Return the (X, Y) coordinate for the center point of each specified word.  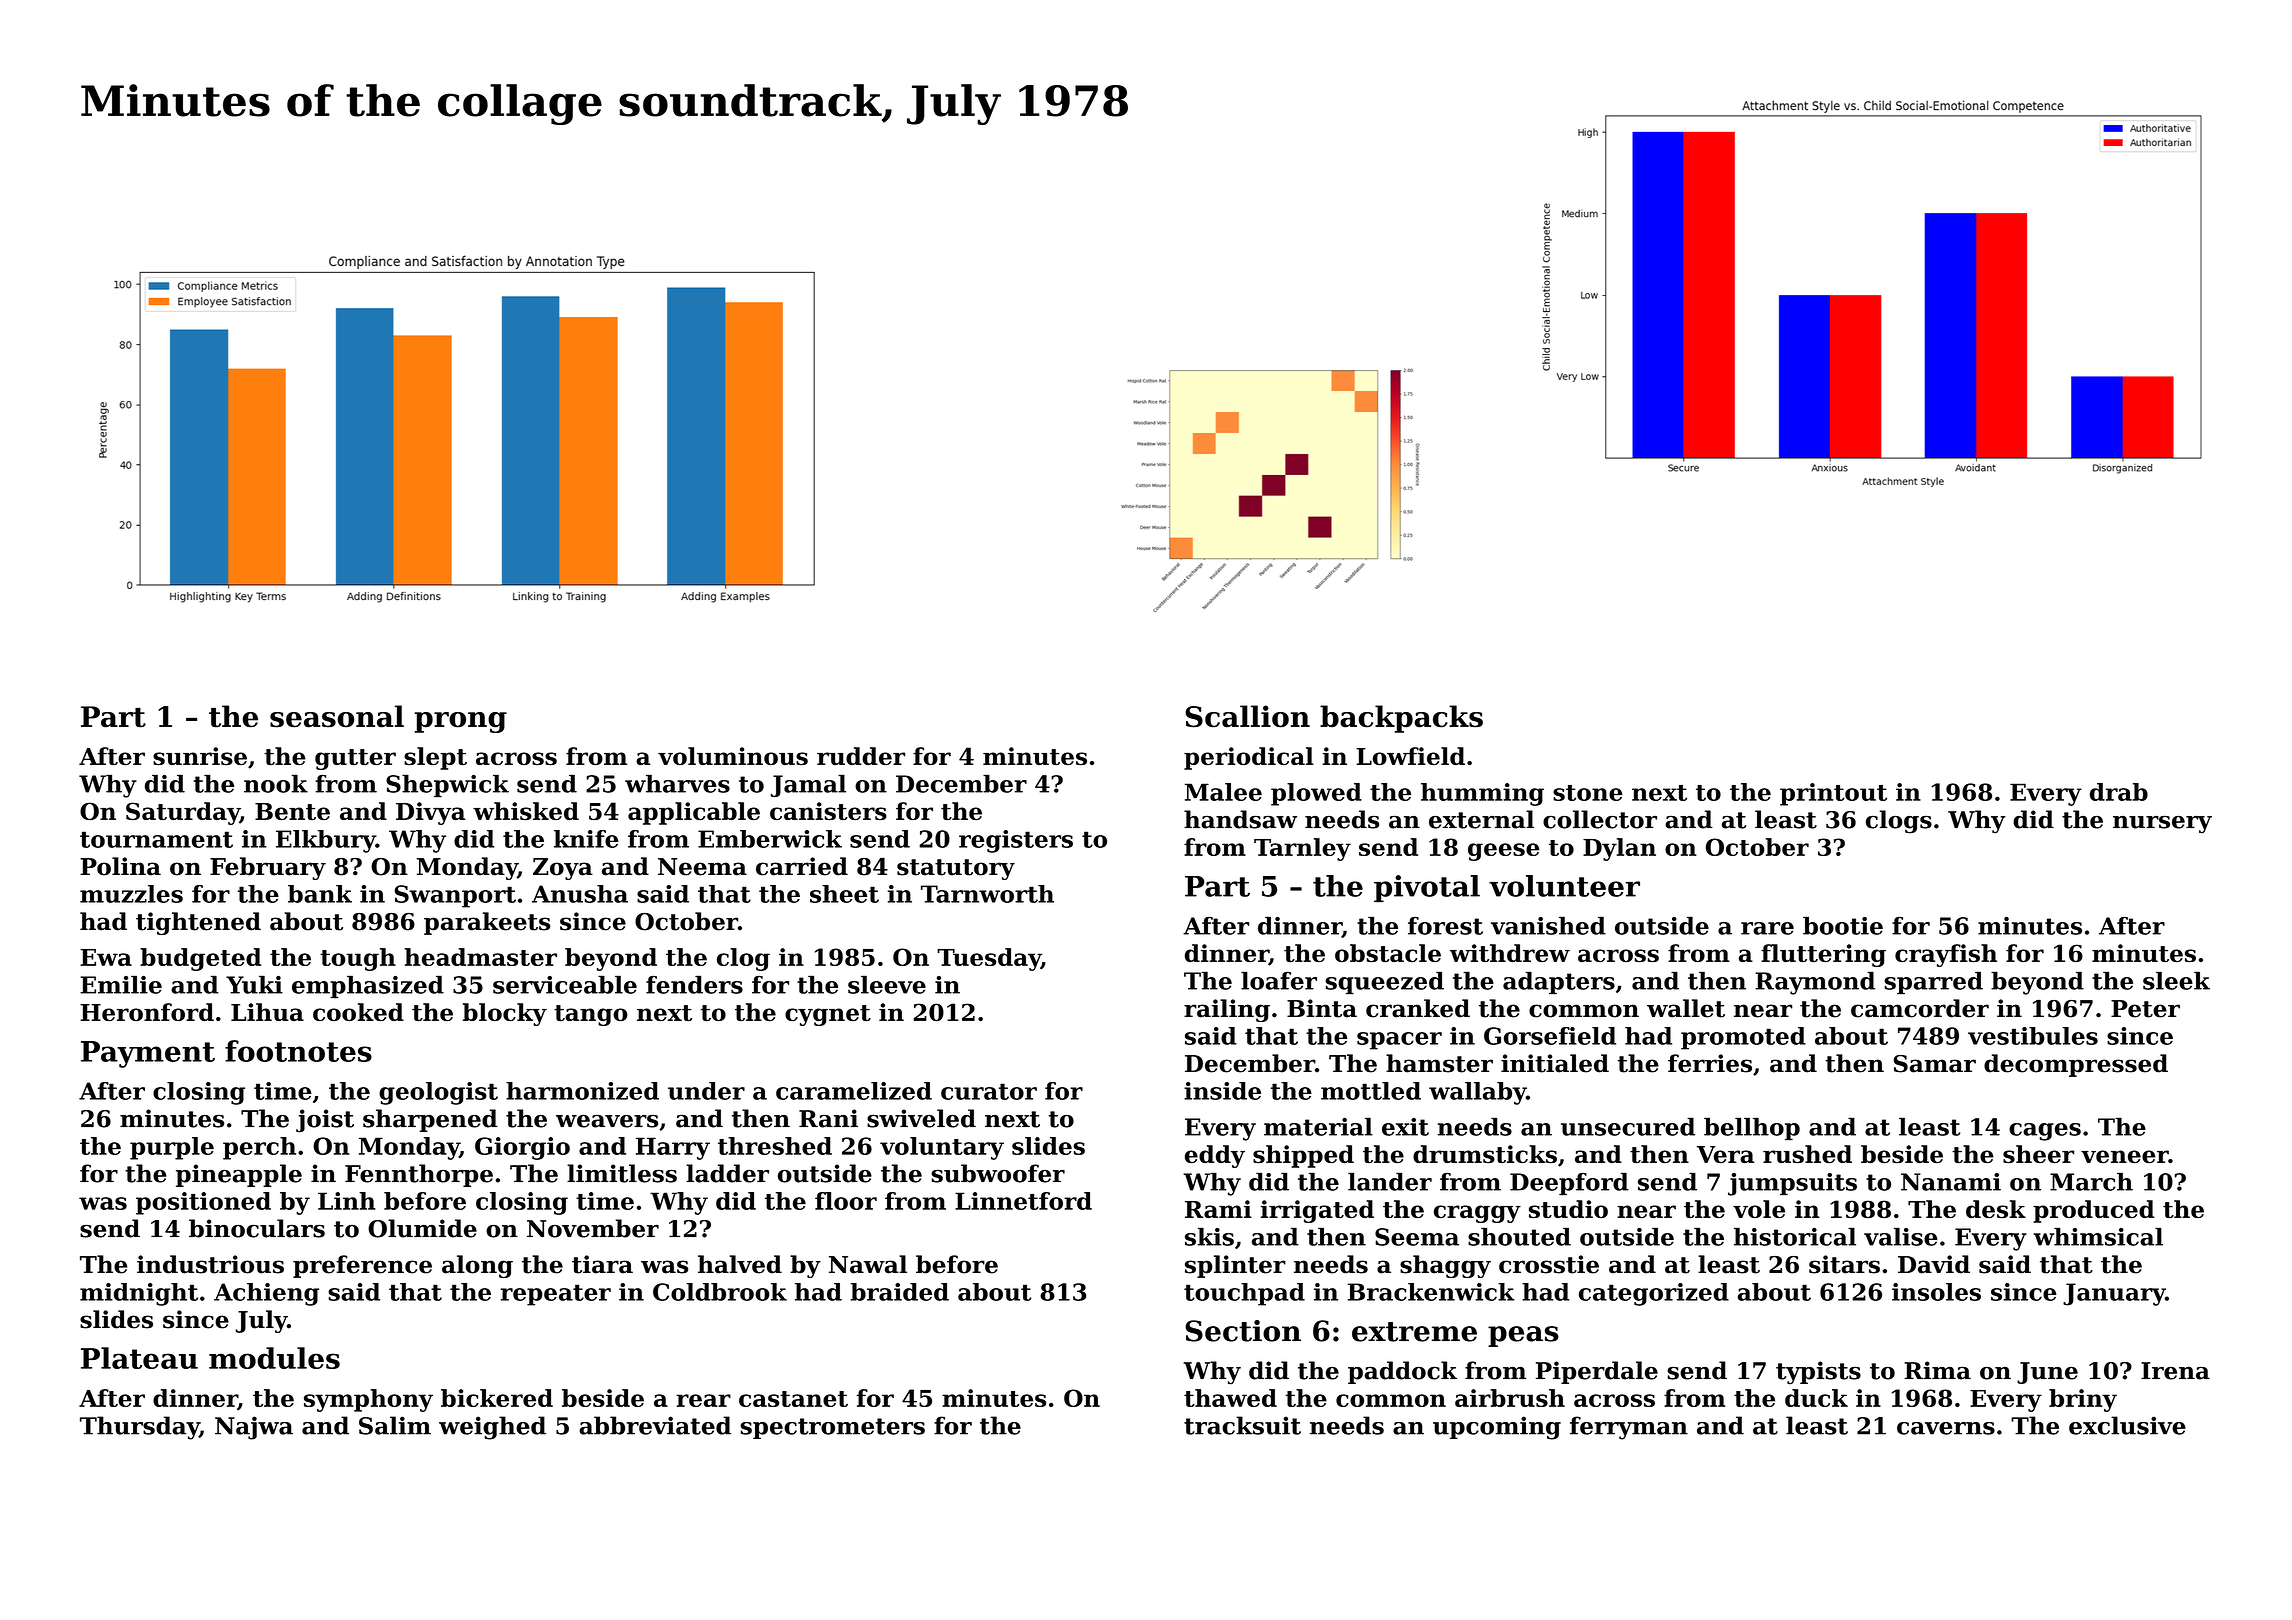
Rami (1218, 1209)
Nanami (1951, 1182)
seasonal (337, 716)
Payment (148, 1054)
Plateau (139, 1358)
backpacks (1401, 719)
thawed (1230, 1398)
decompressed (2076, 1065)
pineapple (239, 1175)
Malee (1223, 792)
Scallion (1247, 716)
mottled (1371, 1091)
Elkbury (326, 841)
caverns (1946, 1428)
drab (2119, 792)
